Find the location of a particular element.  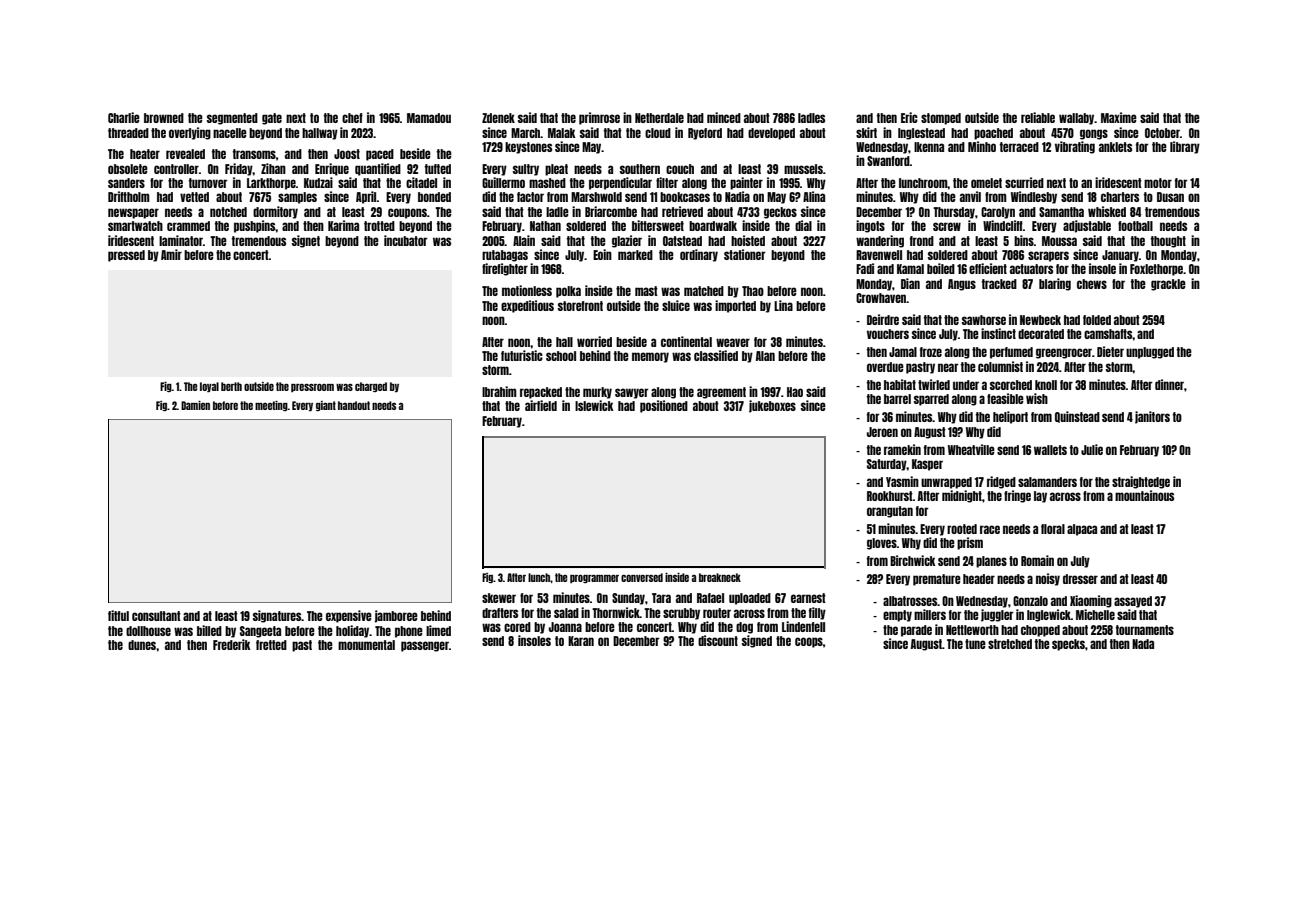

Xiaoming is located at coordinates (1091, 601).
